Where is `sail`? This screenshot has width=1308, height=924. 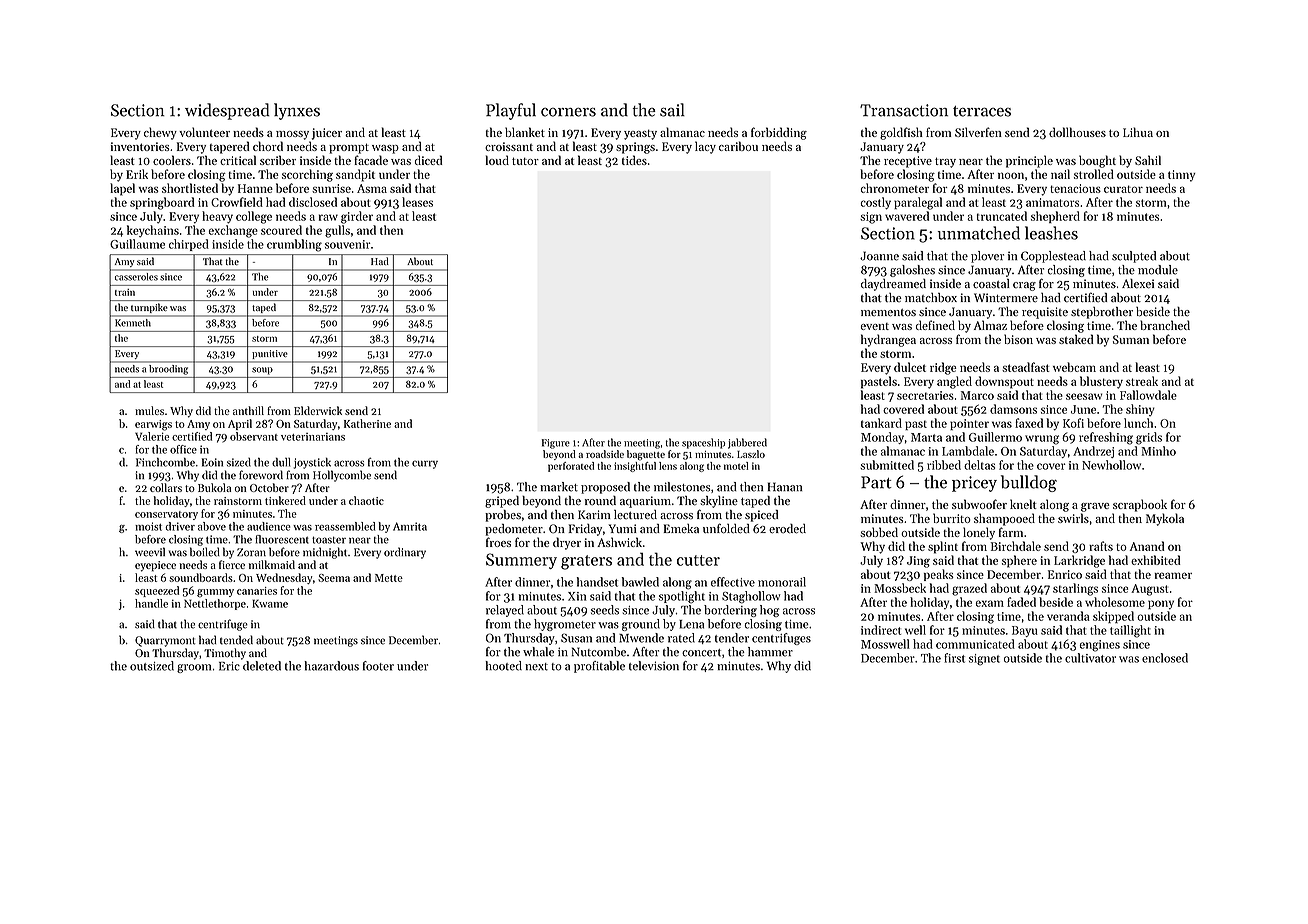 sail is located at coordinates (672, 110).
